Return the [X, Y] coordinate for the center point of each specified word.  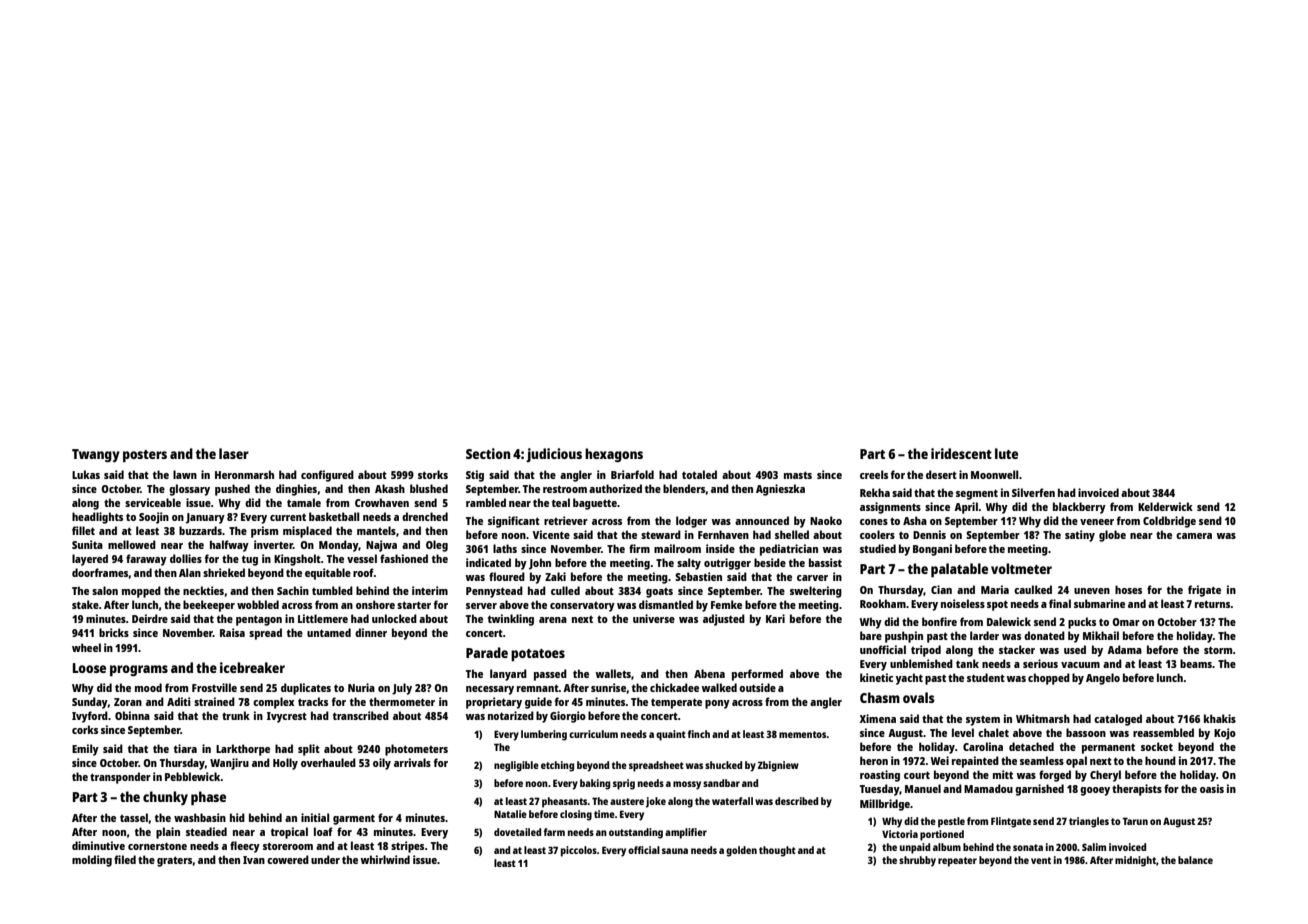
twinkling [511, 620]
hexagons [614, 455]
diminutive [98, 845]
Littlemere [323, 618]
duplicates [306, 689]
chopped [1049, 679]
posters [145, 456]
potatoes [538, 655]
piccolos [579, 851]
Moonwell [995, 474]
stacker [1017, 649]
